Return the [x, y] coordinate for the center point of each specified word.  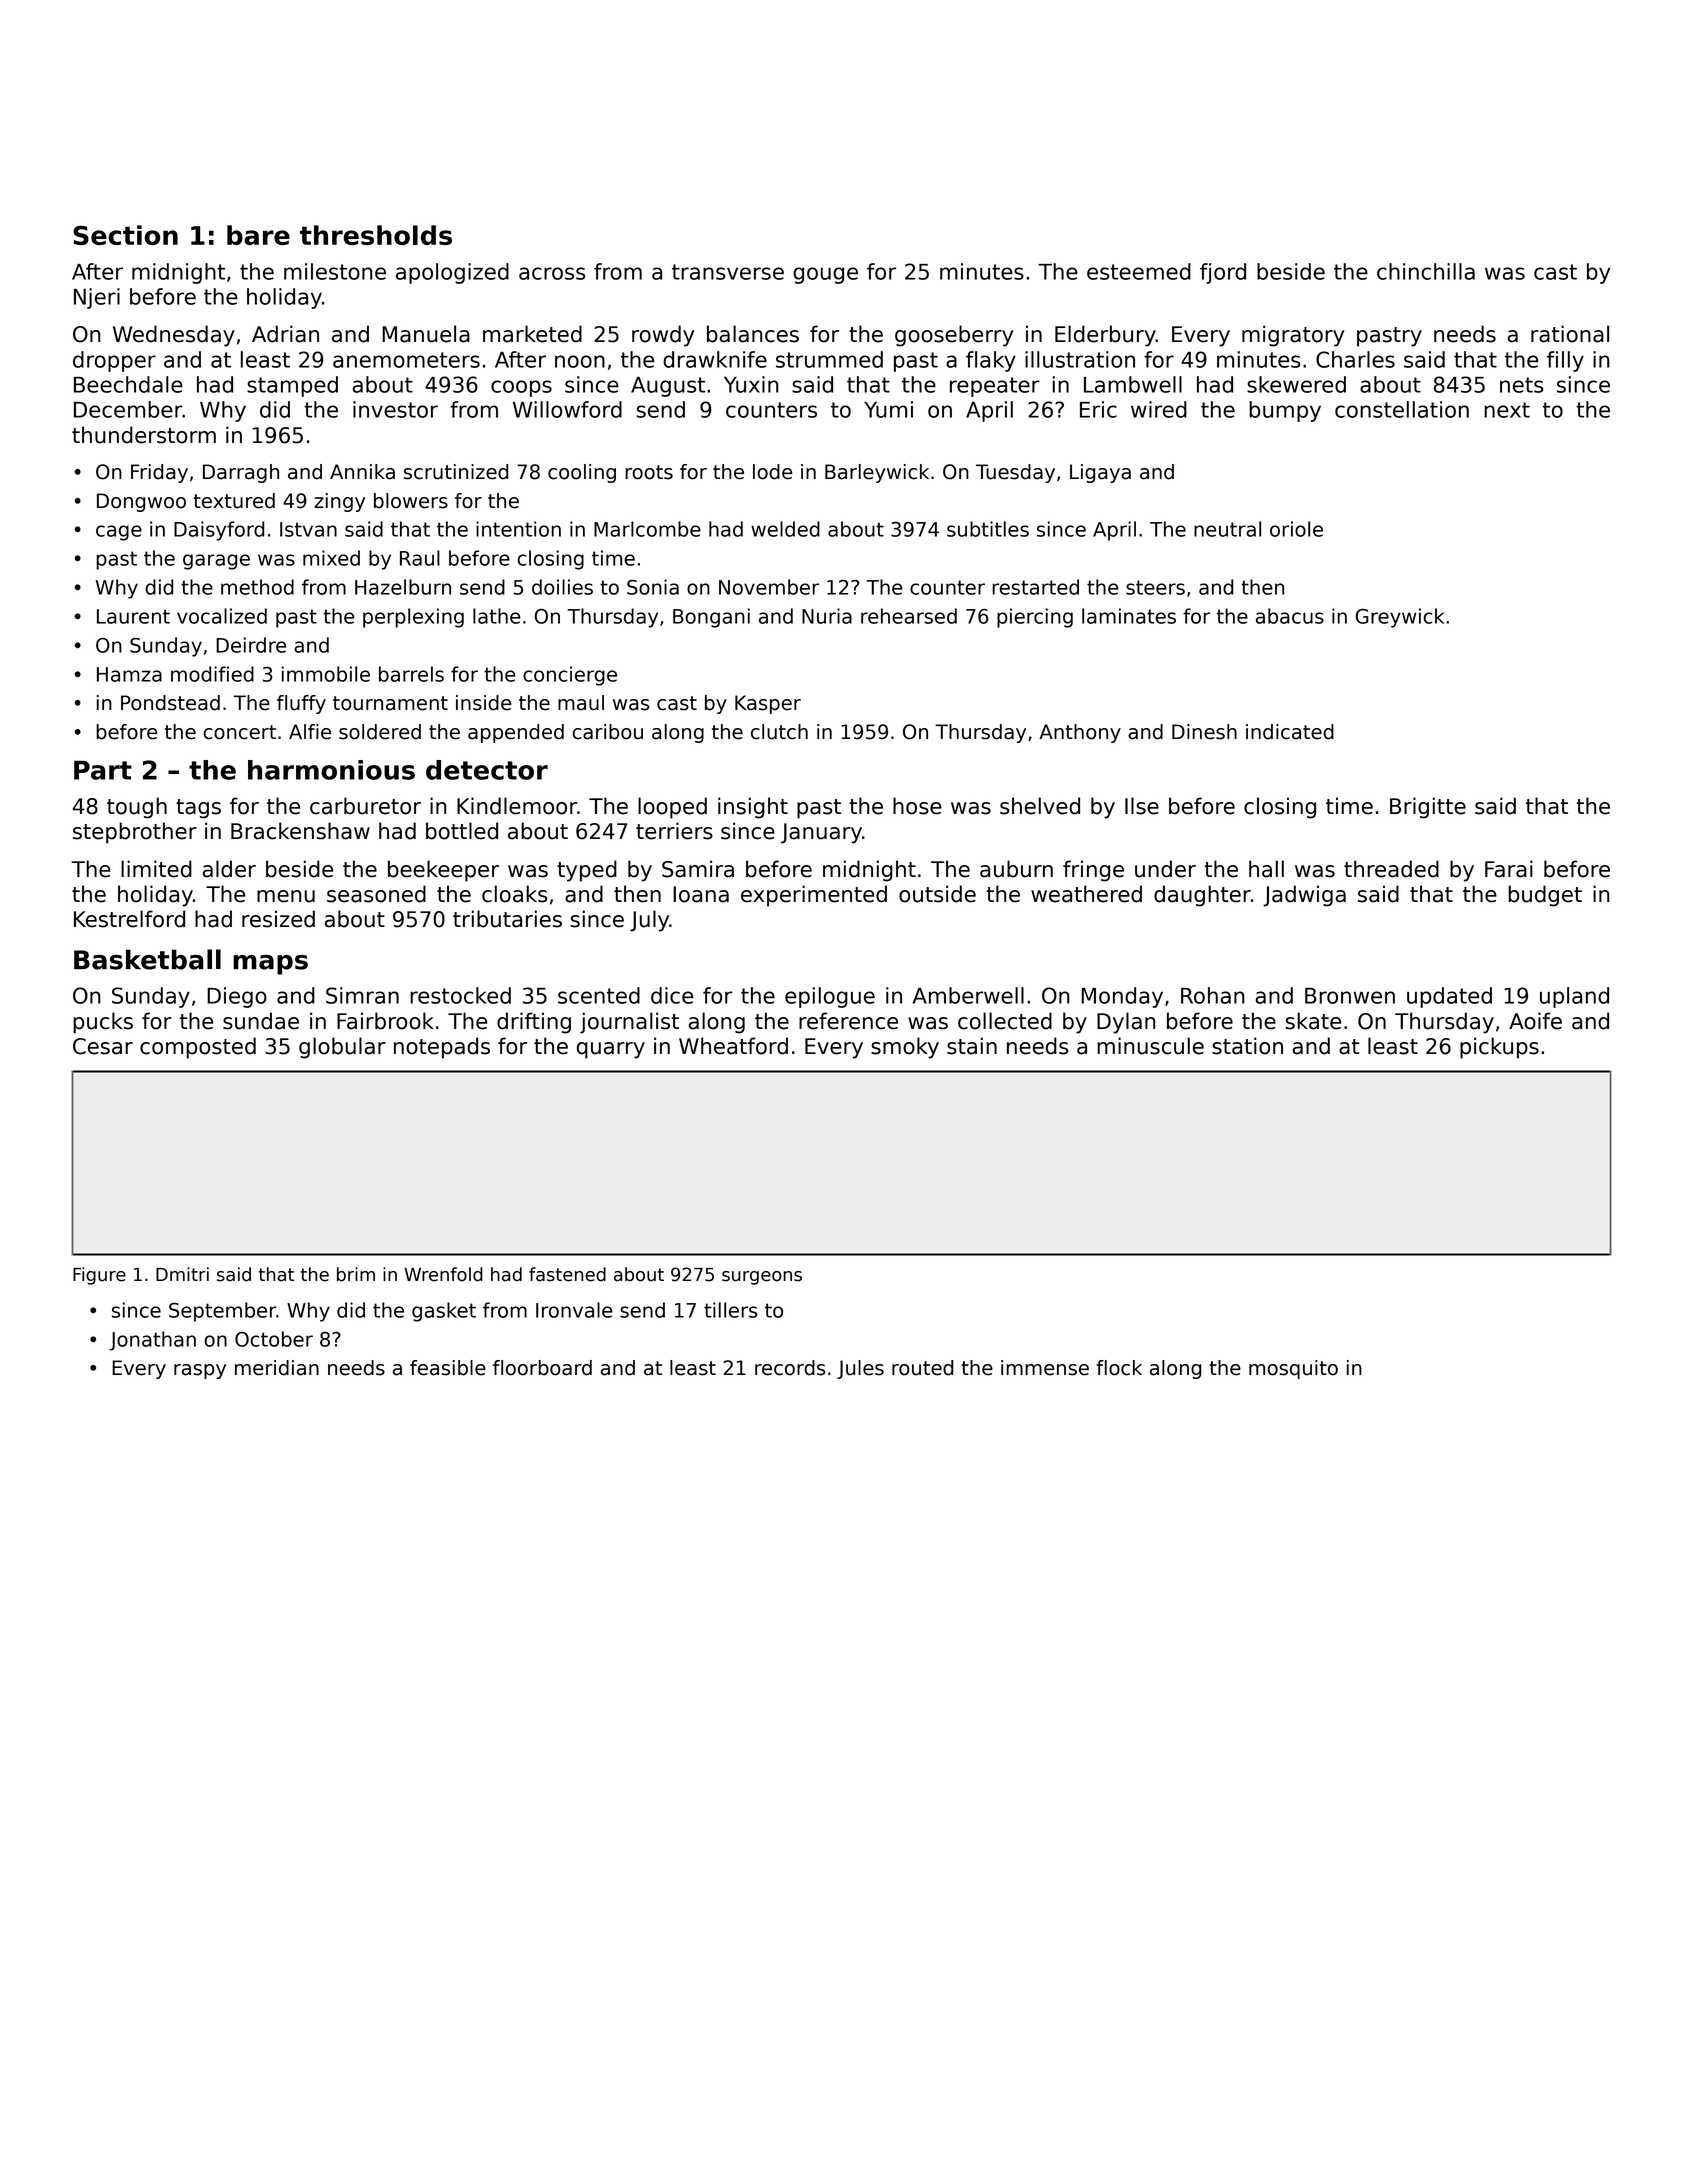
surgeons [762, 1278]
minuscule [1150, 1046]
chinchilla [1426, 271]
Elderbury [1105, 336]
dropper [114, 361]
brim [356, 1274]
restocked [460, 995]
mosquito [1293, 1369]
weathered [1086, 894]
